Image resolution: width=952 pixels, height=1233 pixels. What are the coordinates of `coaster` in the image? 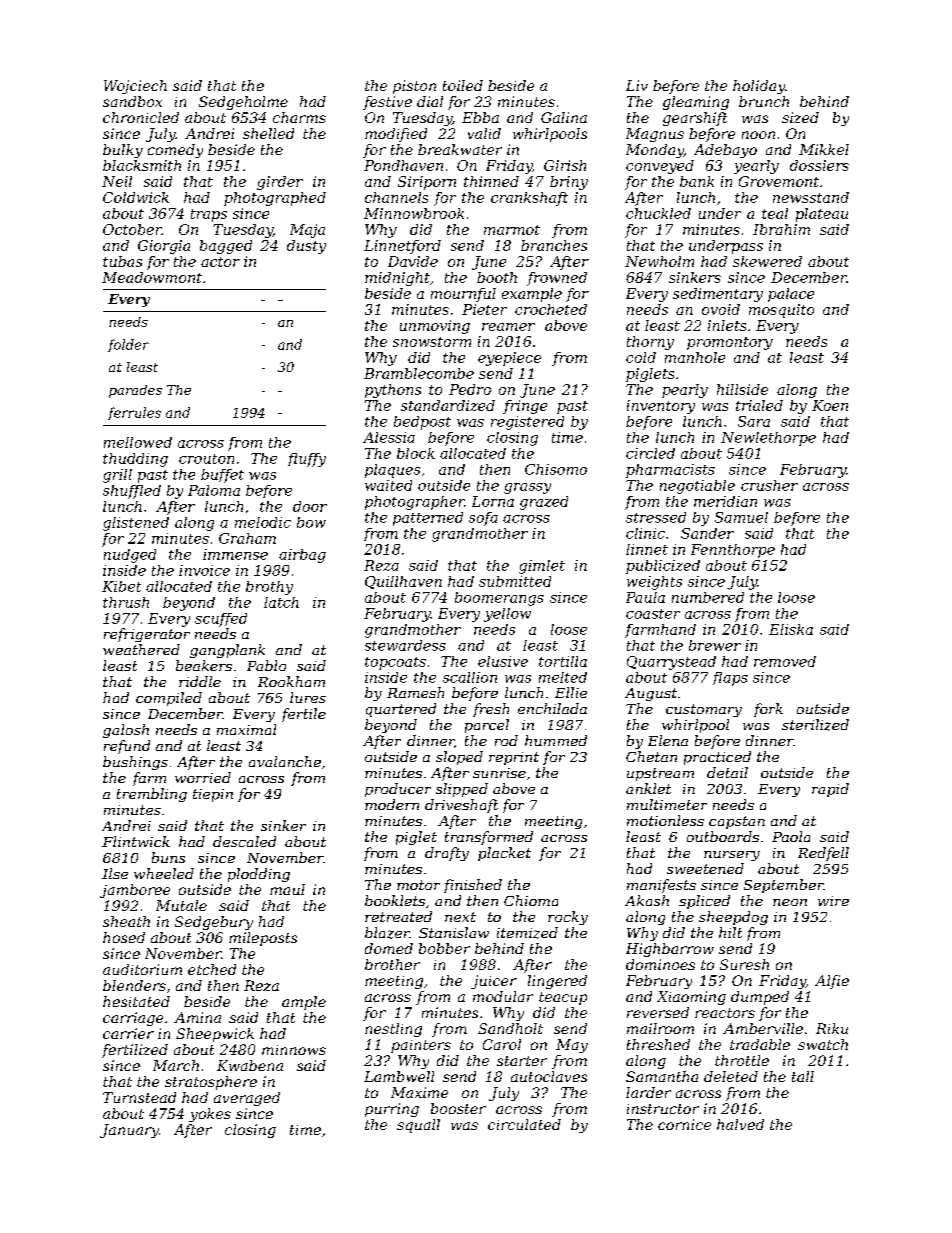 It's located at (653, 614).
